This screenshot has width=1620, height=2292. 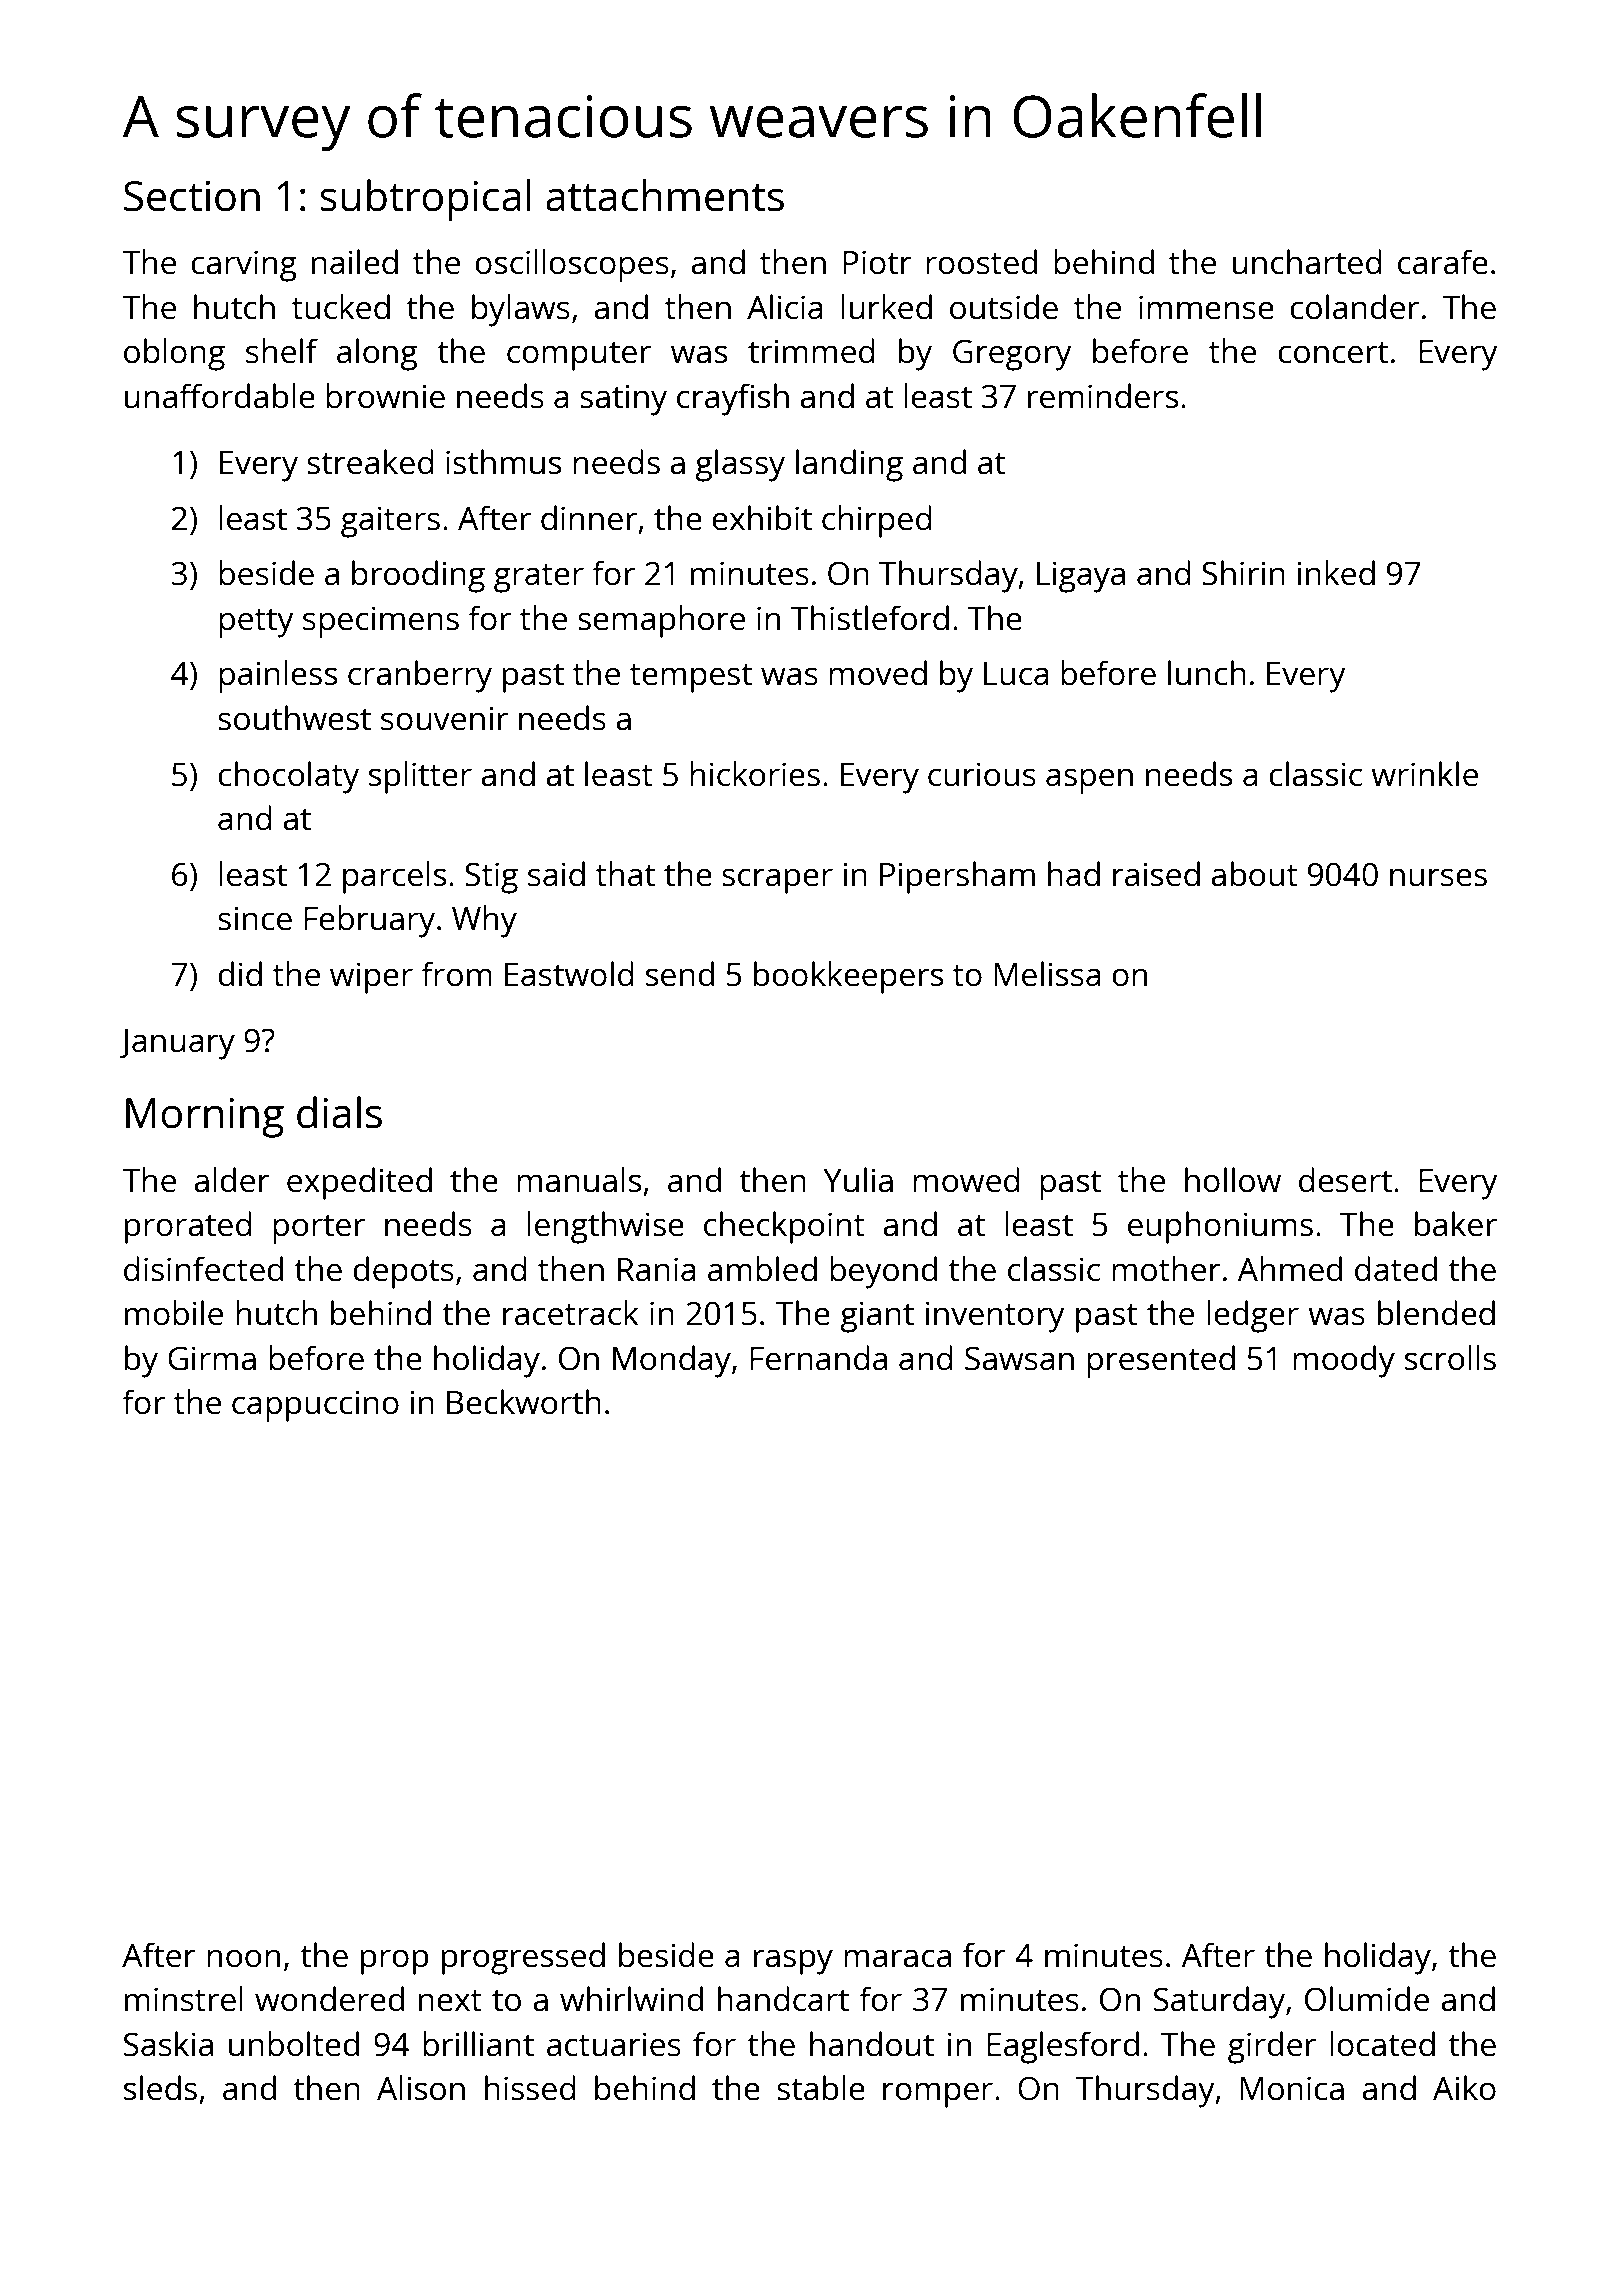 What do you see at coordinates (1307, 262) in the screenshot?
I see `uncharted` at bounding box center [1307, 262].
